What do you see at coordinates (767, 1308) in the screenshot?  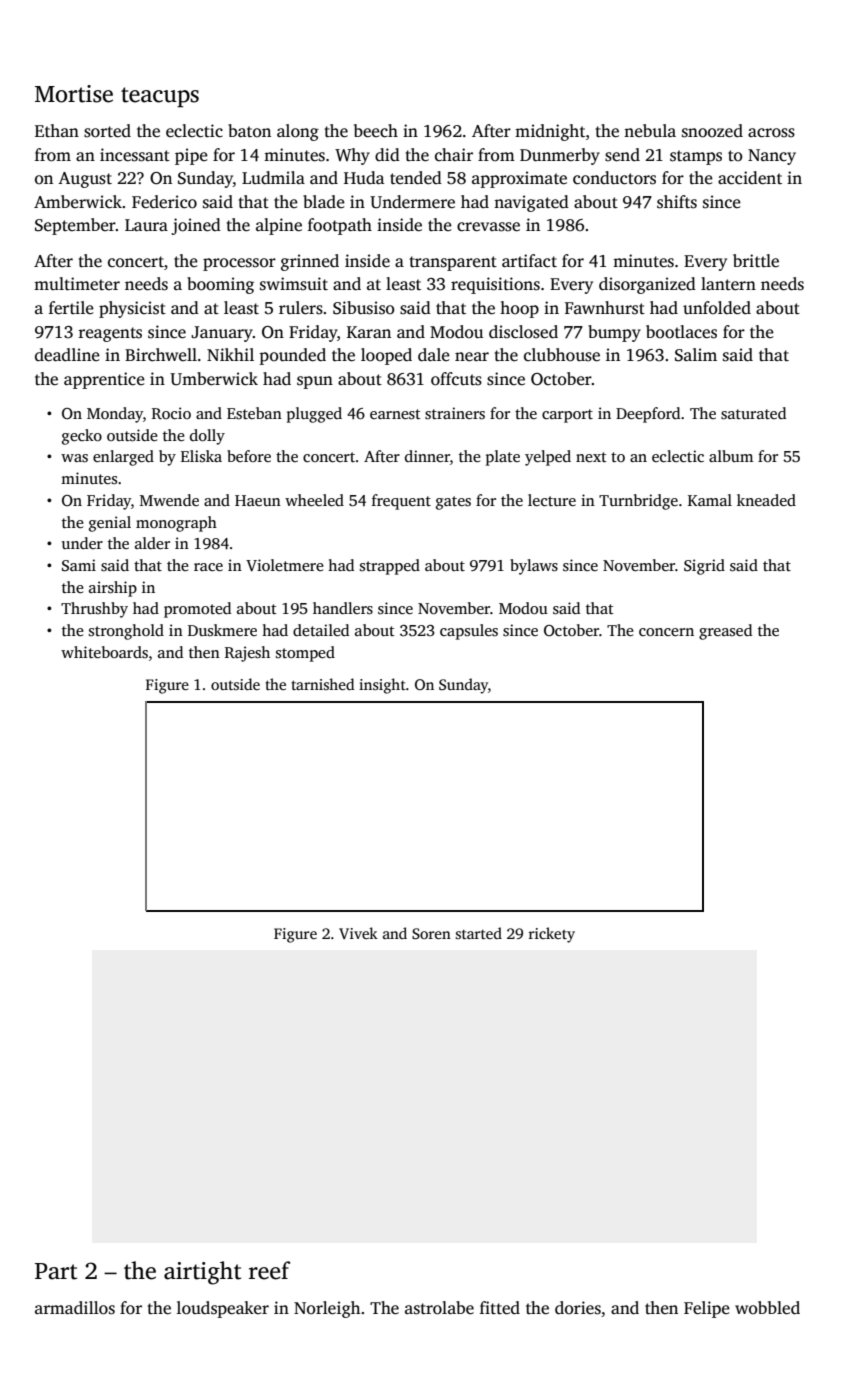 I see `wobbled` at bounding box center [767, 1308].
